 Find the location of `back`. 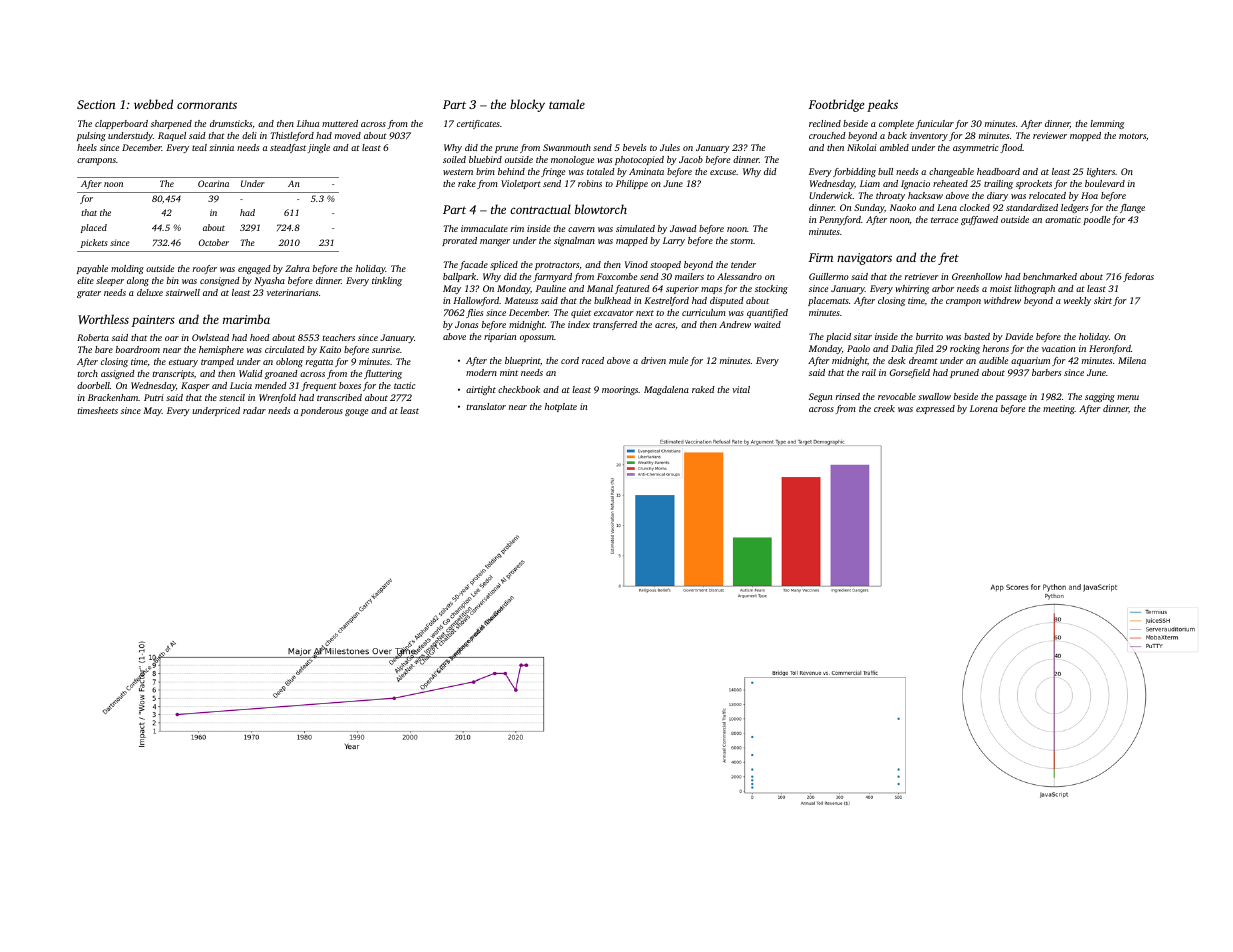

back is located at coordinates (897, 135).
